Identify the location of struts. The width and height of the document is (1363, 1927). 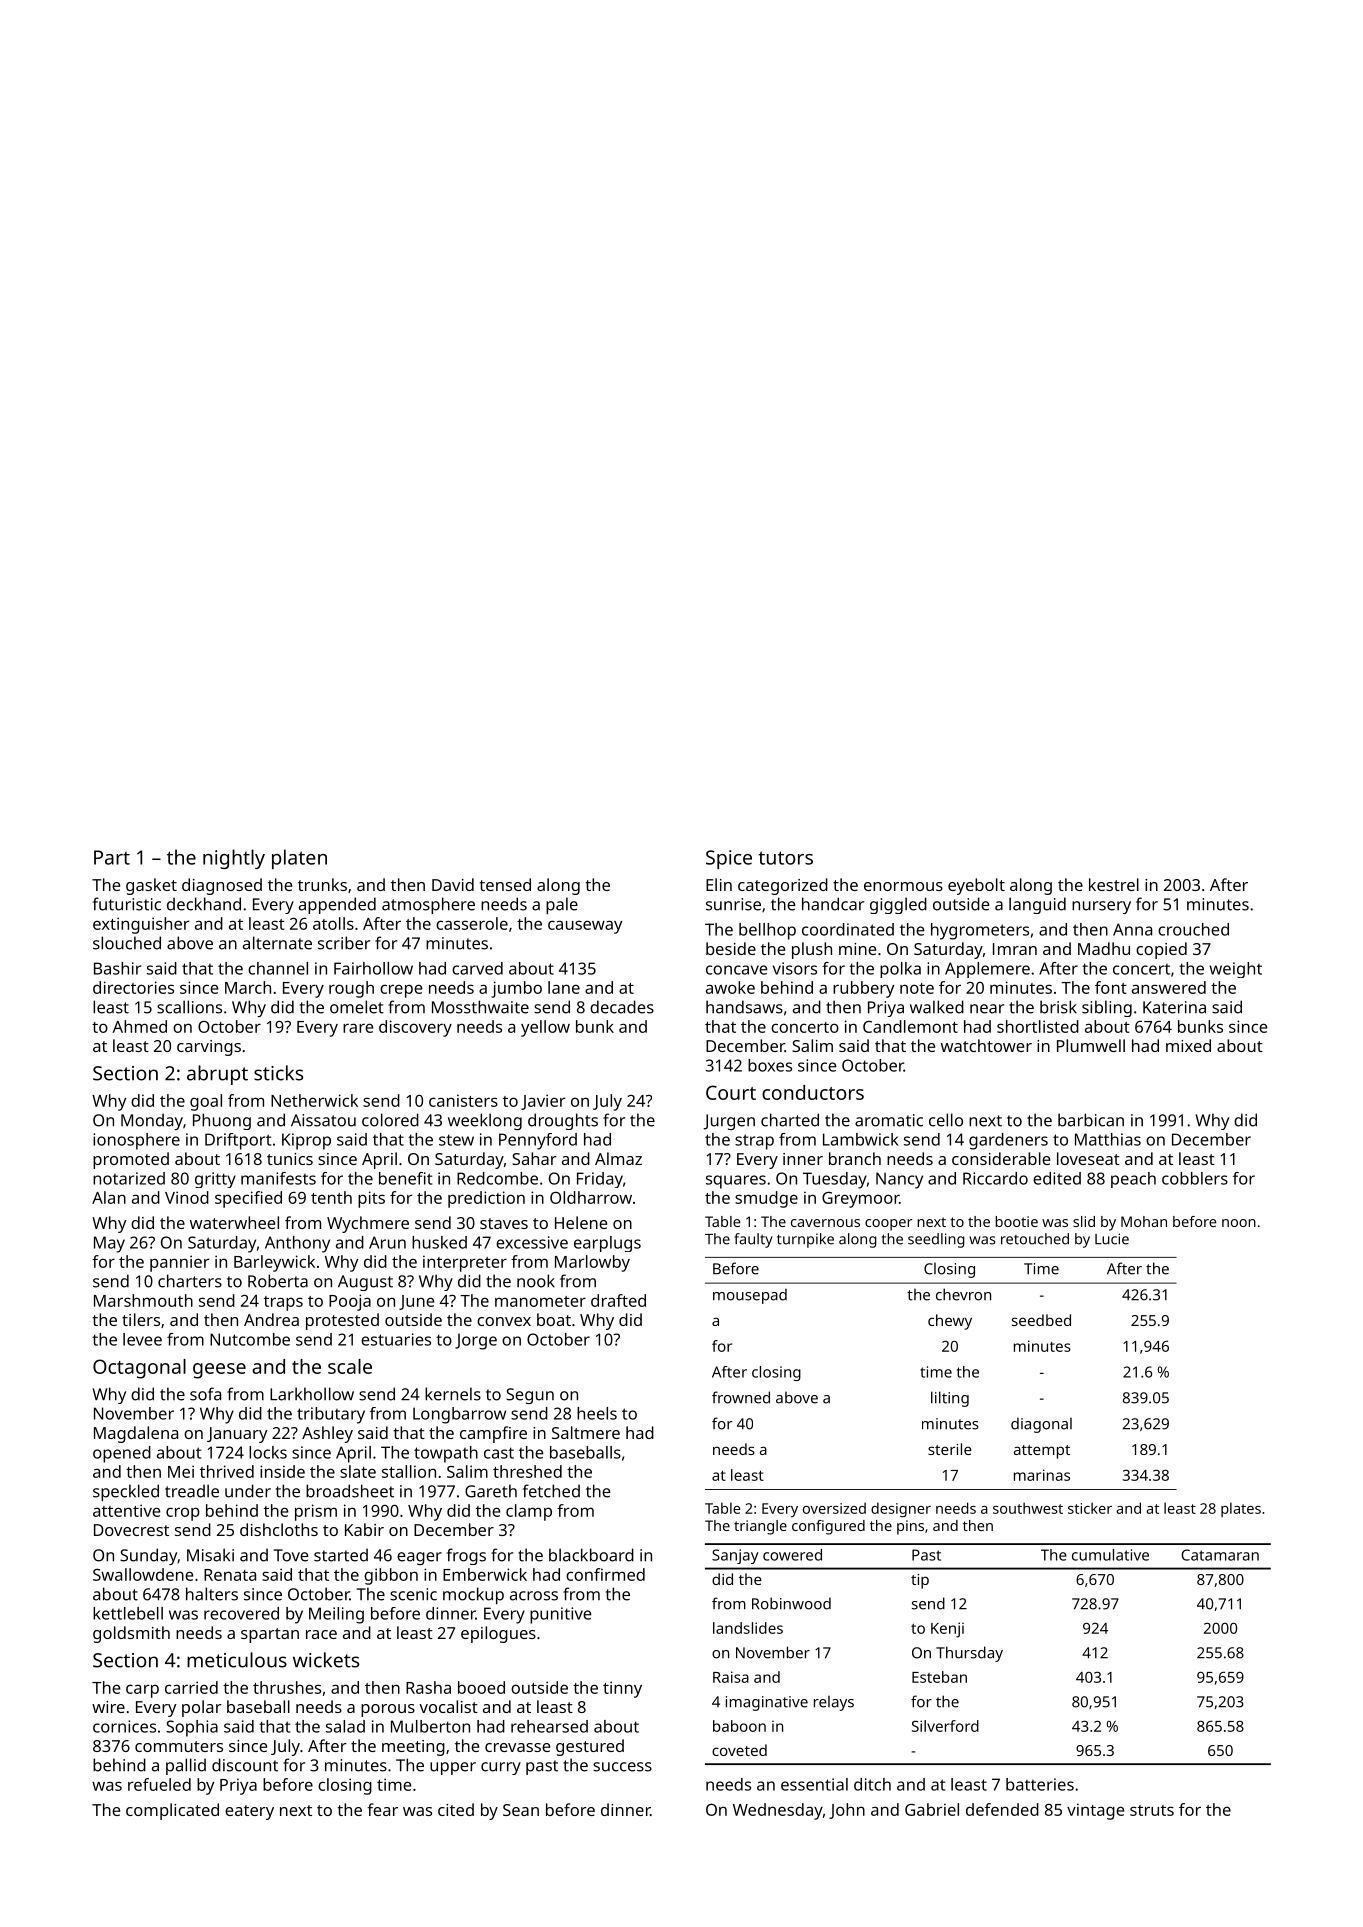
(1152, 1810).
